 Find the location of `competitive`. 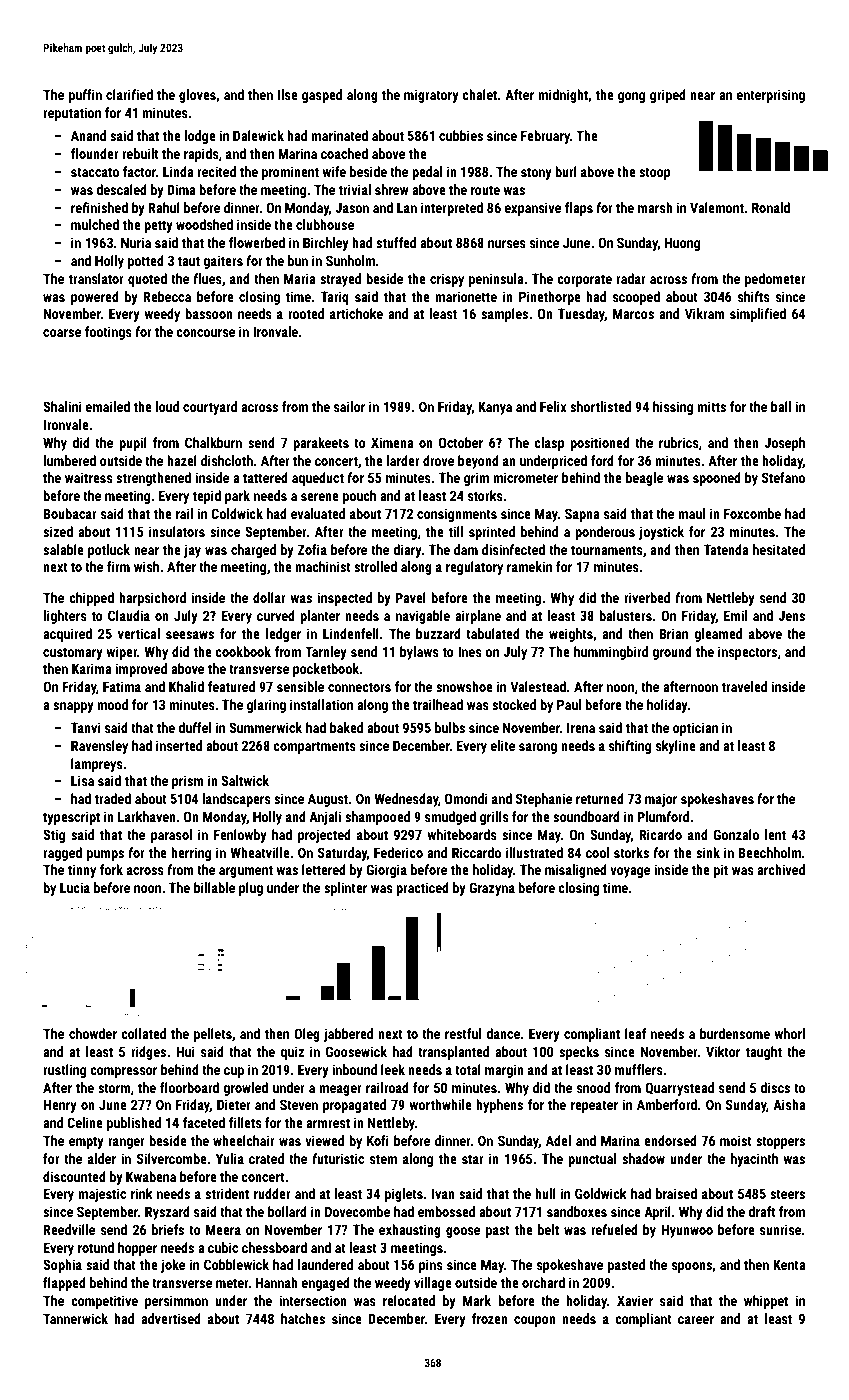

competitive is located at coordinates (104, 1302).
